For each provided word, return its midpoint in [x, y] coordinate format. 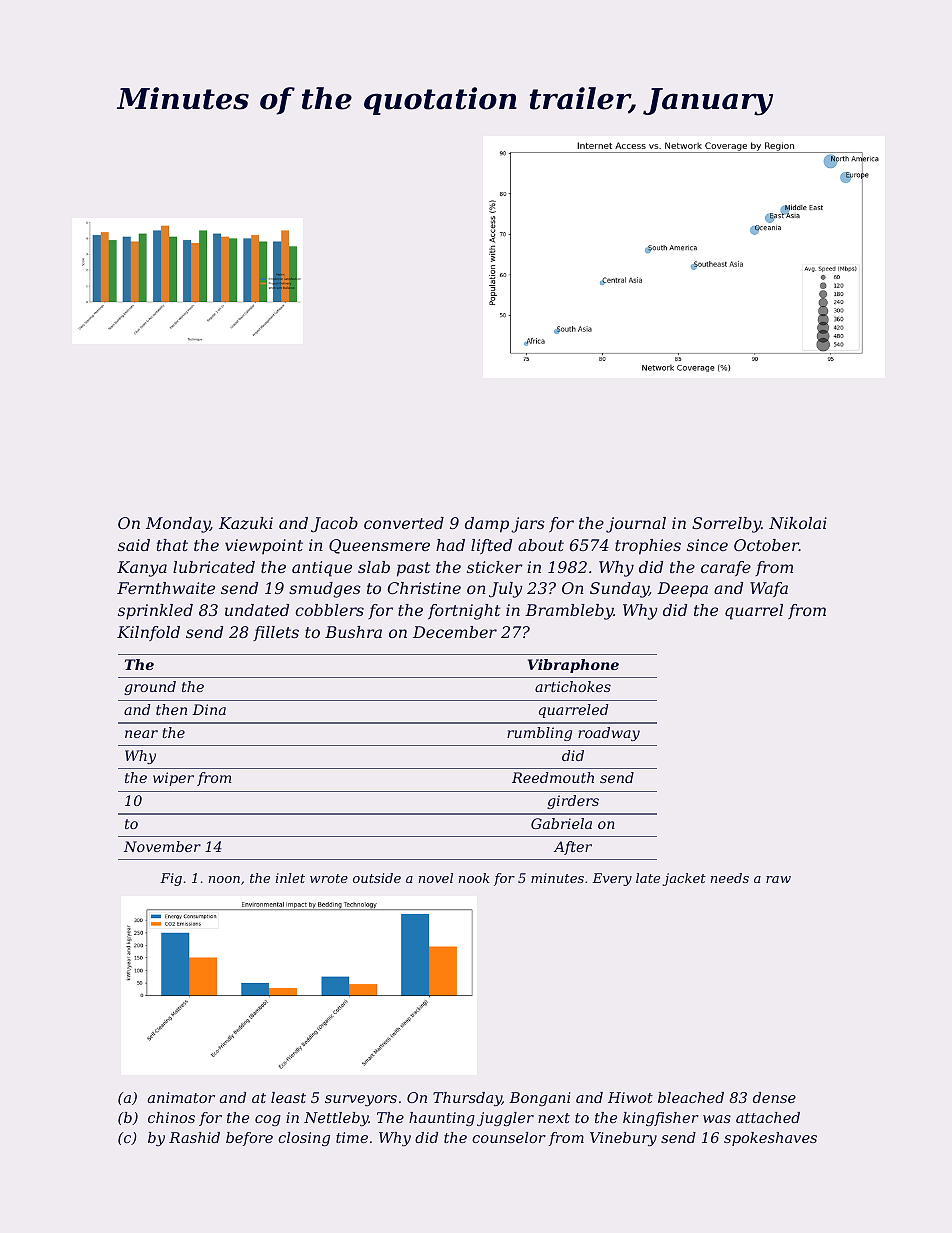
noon [224, 879]
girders [573, 802]
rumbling [539, 734]
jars [528, 525]
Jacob [334, 525]
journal [636, 525]
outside [377, 878]
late [648, 878]
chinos [171, 1117]
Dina [209, 709]
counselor [509, 1137]
